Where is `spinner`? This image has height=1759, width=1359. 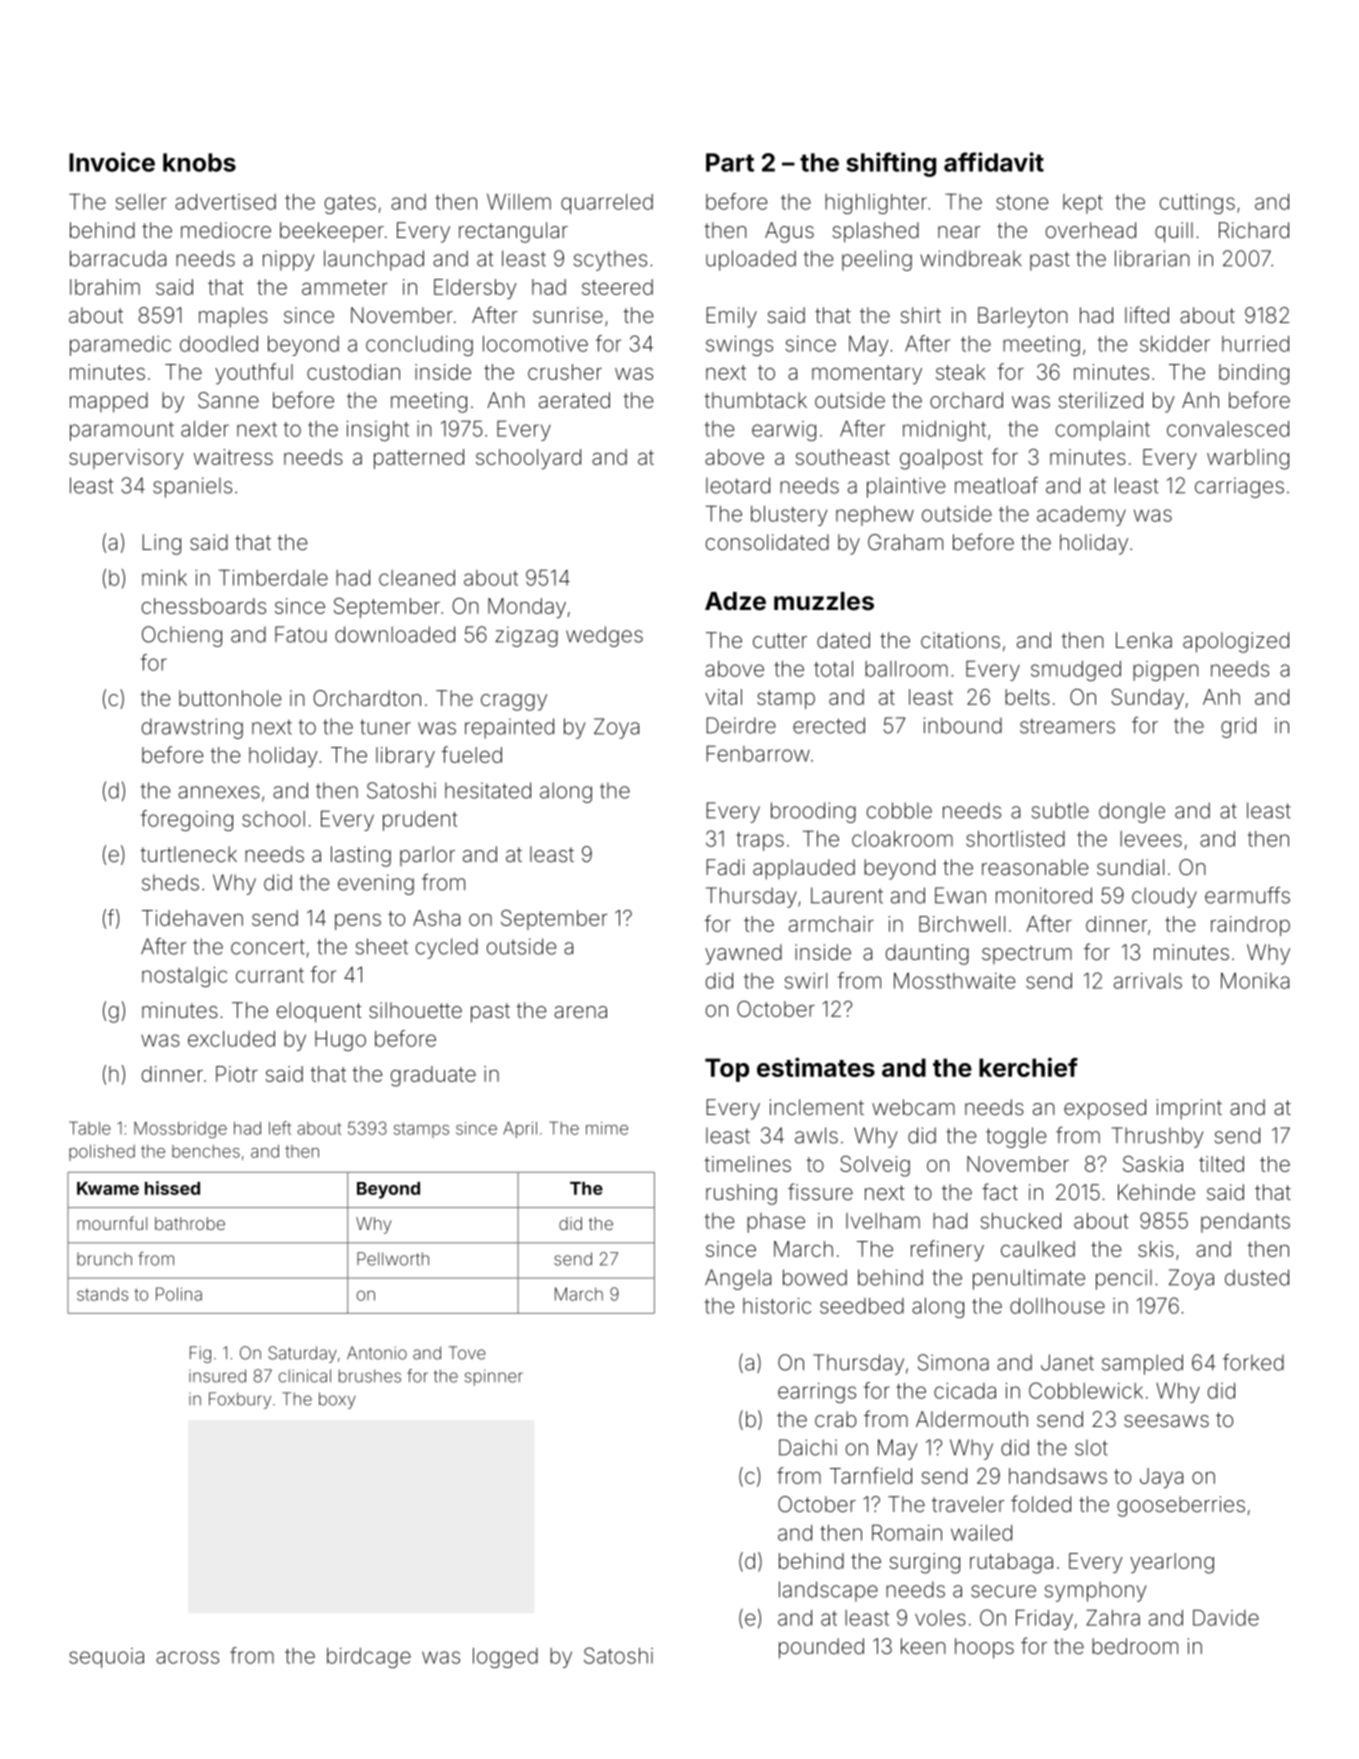 spinner is located at coordinates (493, 1377).
